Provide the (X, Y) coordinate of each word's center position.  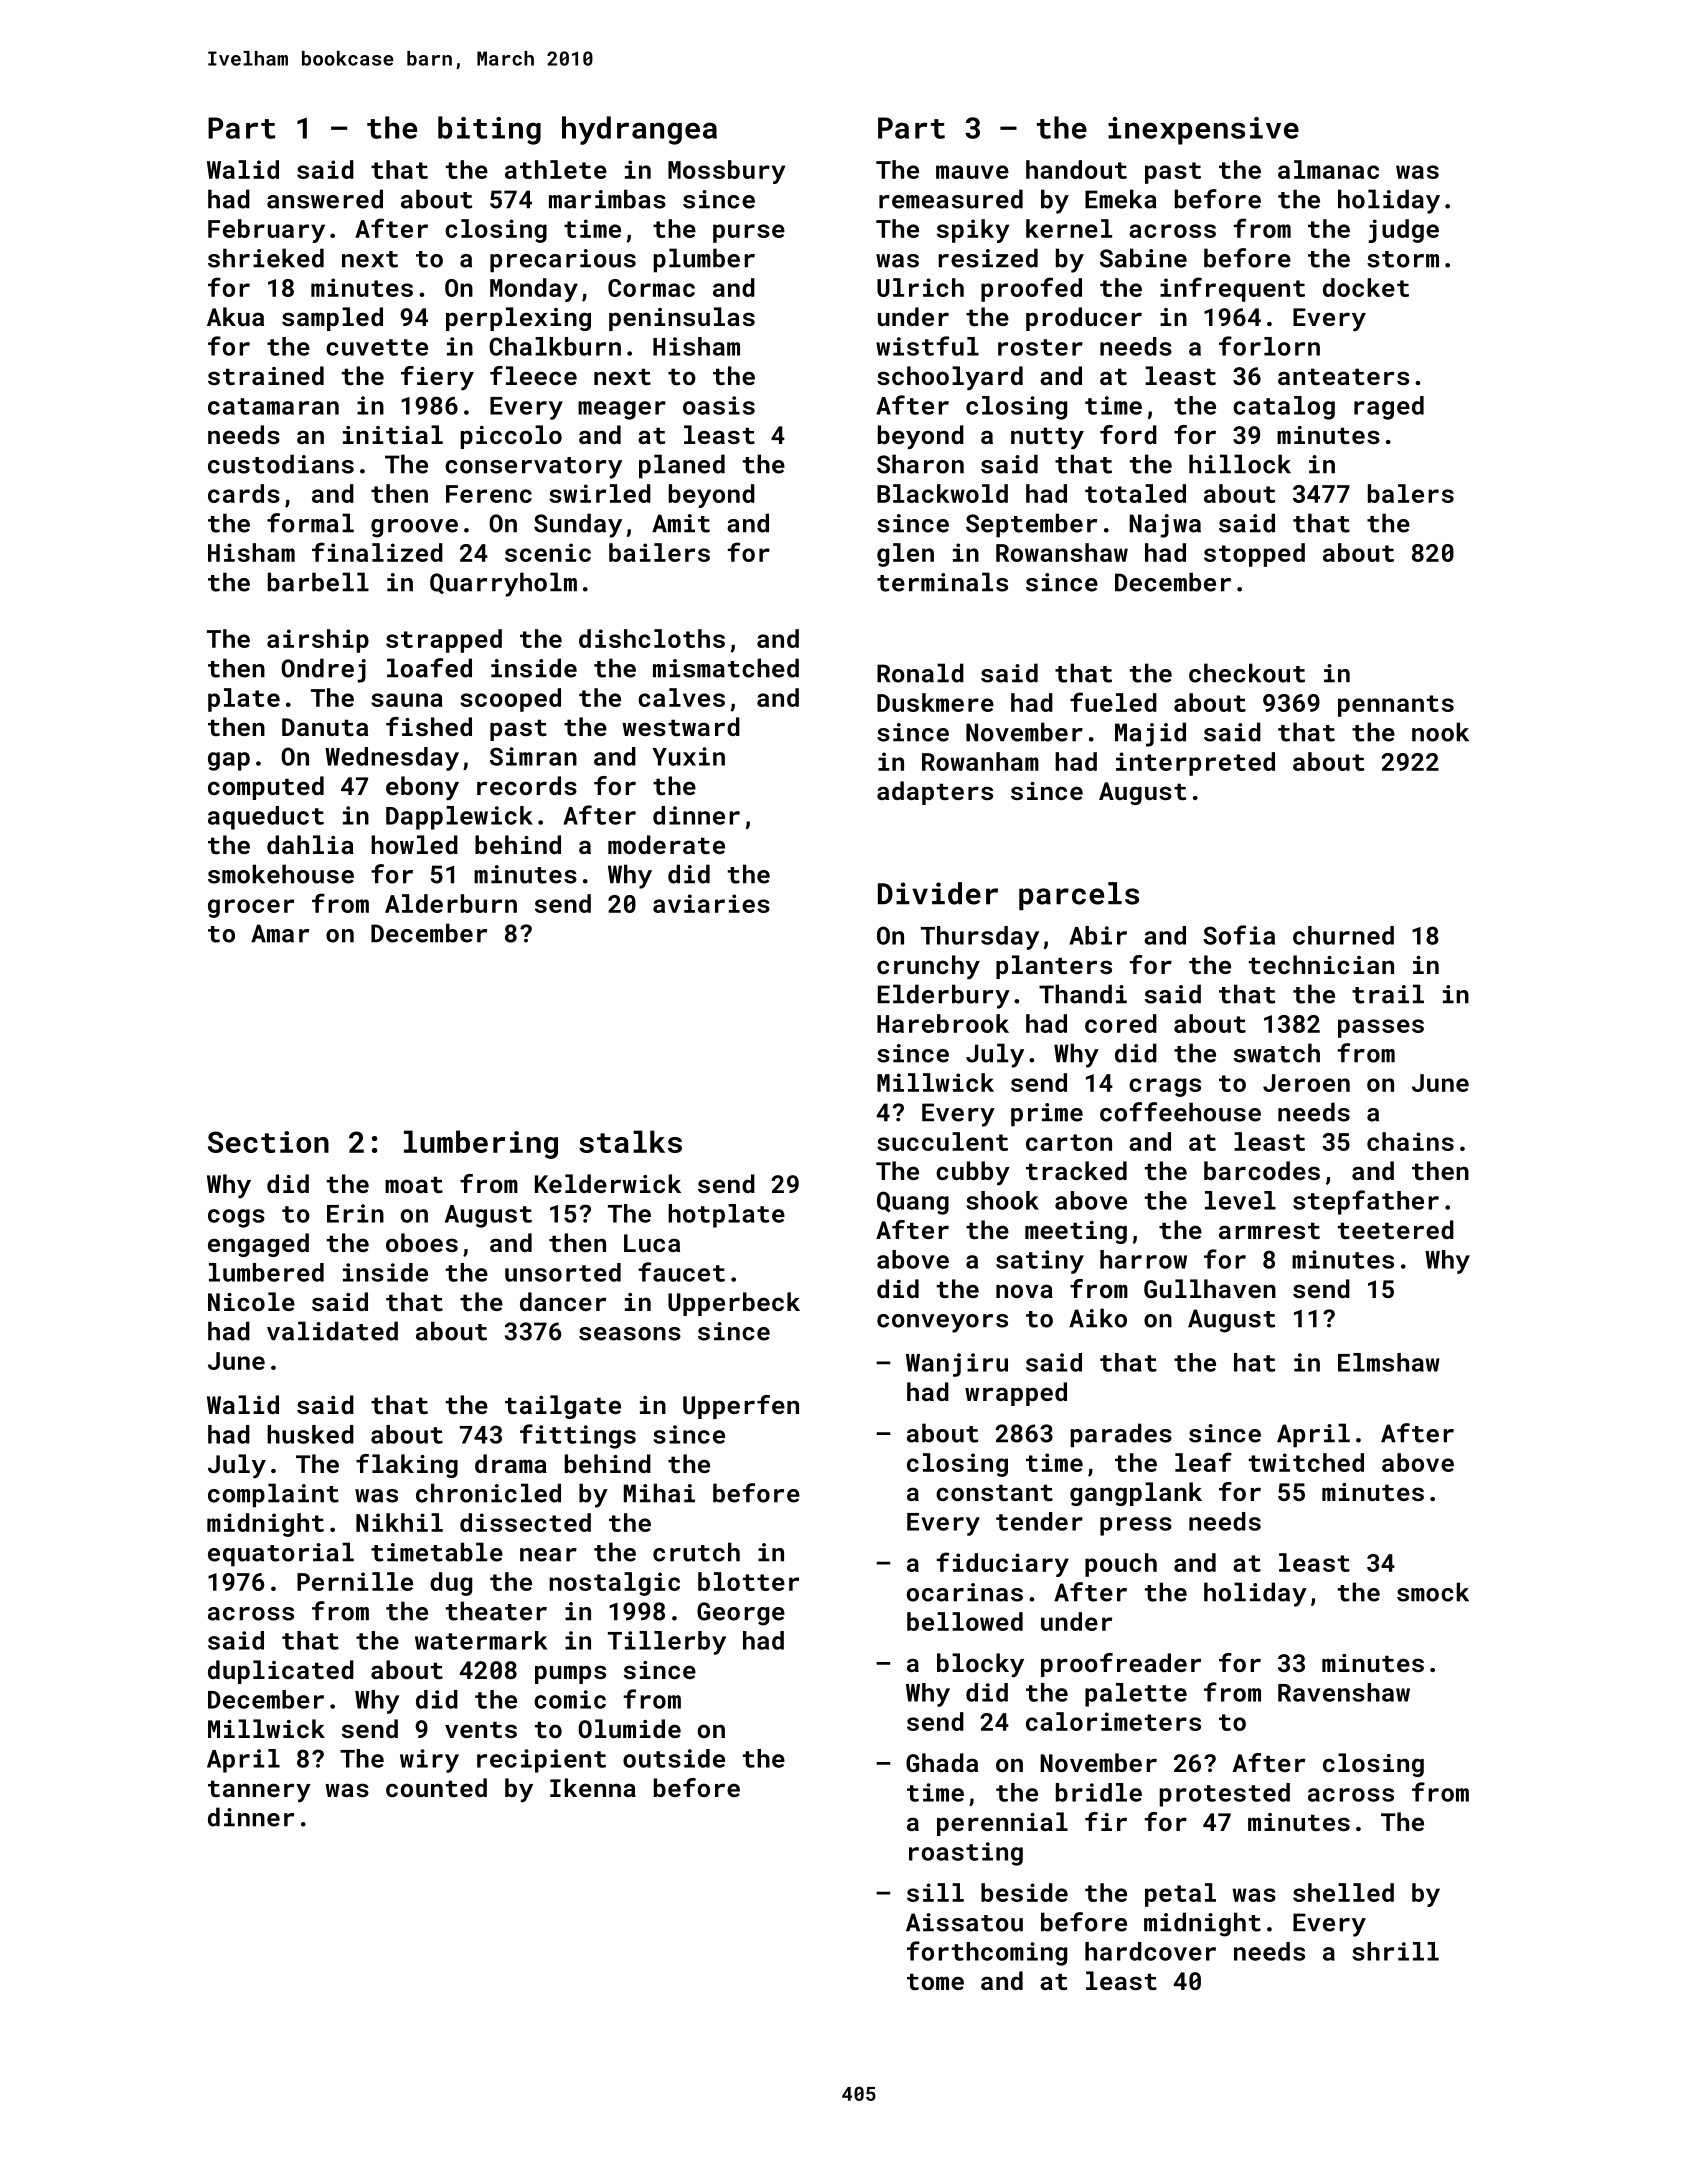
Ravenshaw (1344, 1692)
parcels (1079, 896)
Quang (913, 1203)
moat (414, 1184)
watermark (481, 1640)
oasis (719, 405)
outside (674, 1758)
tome (935, 1981)
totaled (1135, 493)
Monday (534, 290)
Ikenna (593, 1787)
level (1240, 1200)
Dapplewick (459, 818)
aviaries (711, 903)
